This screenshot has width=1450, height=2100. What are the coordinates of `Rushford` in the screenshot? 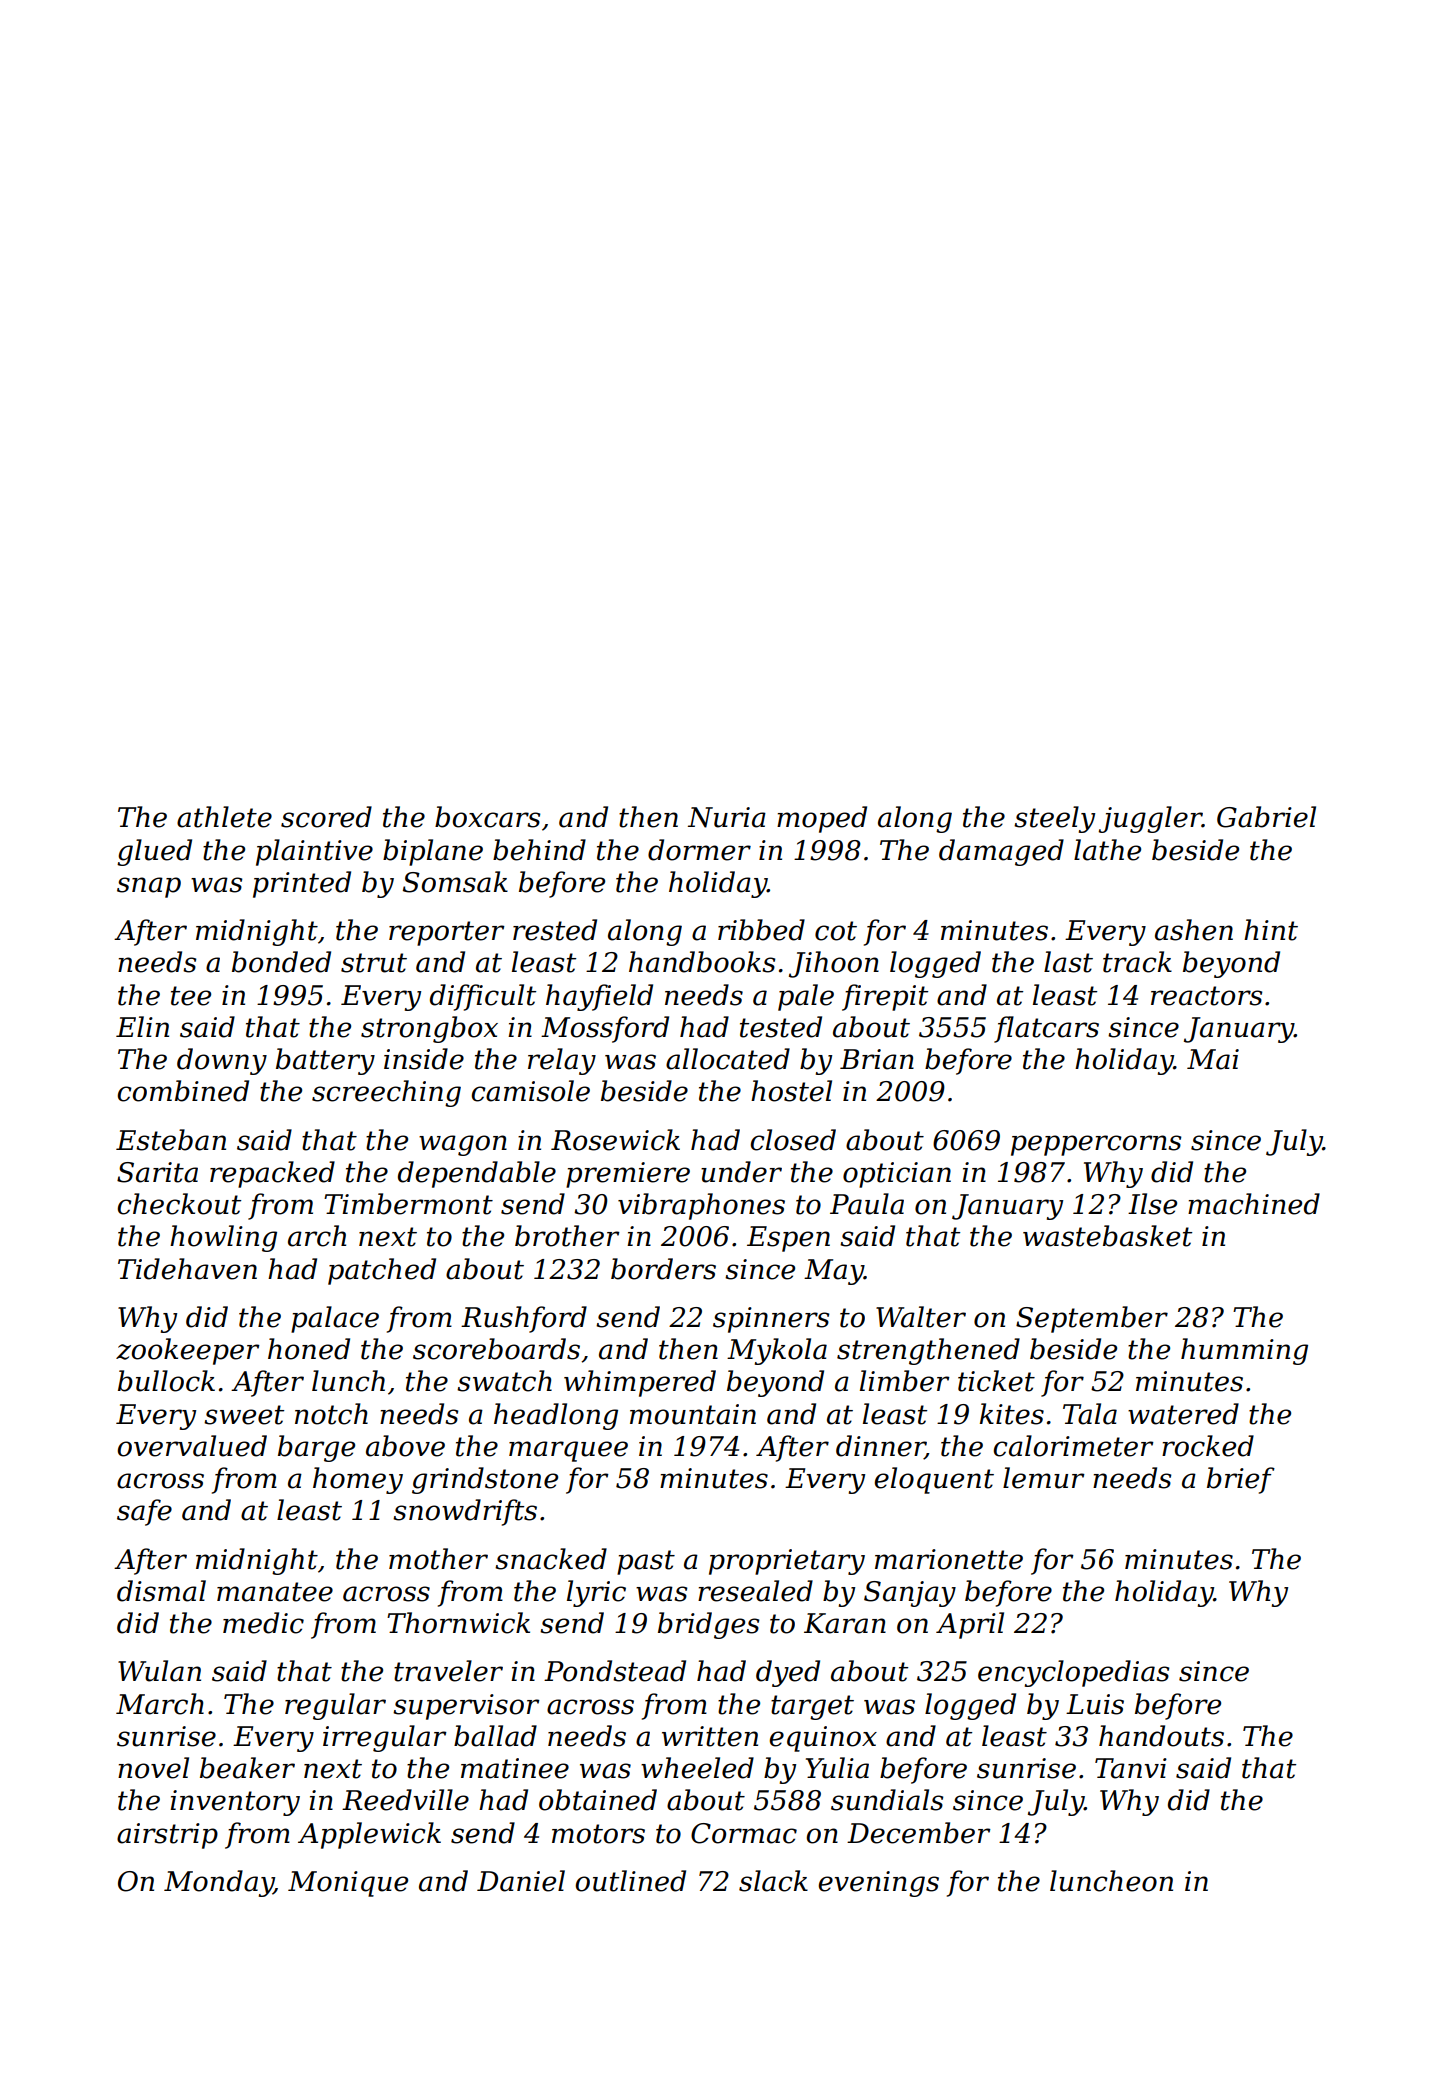 It's located at (524, 1319).
